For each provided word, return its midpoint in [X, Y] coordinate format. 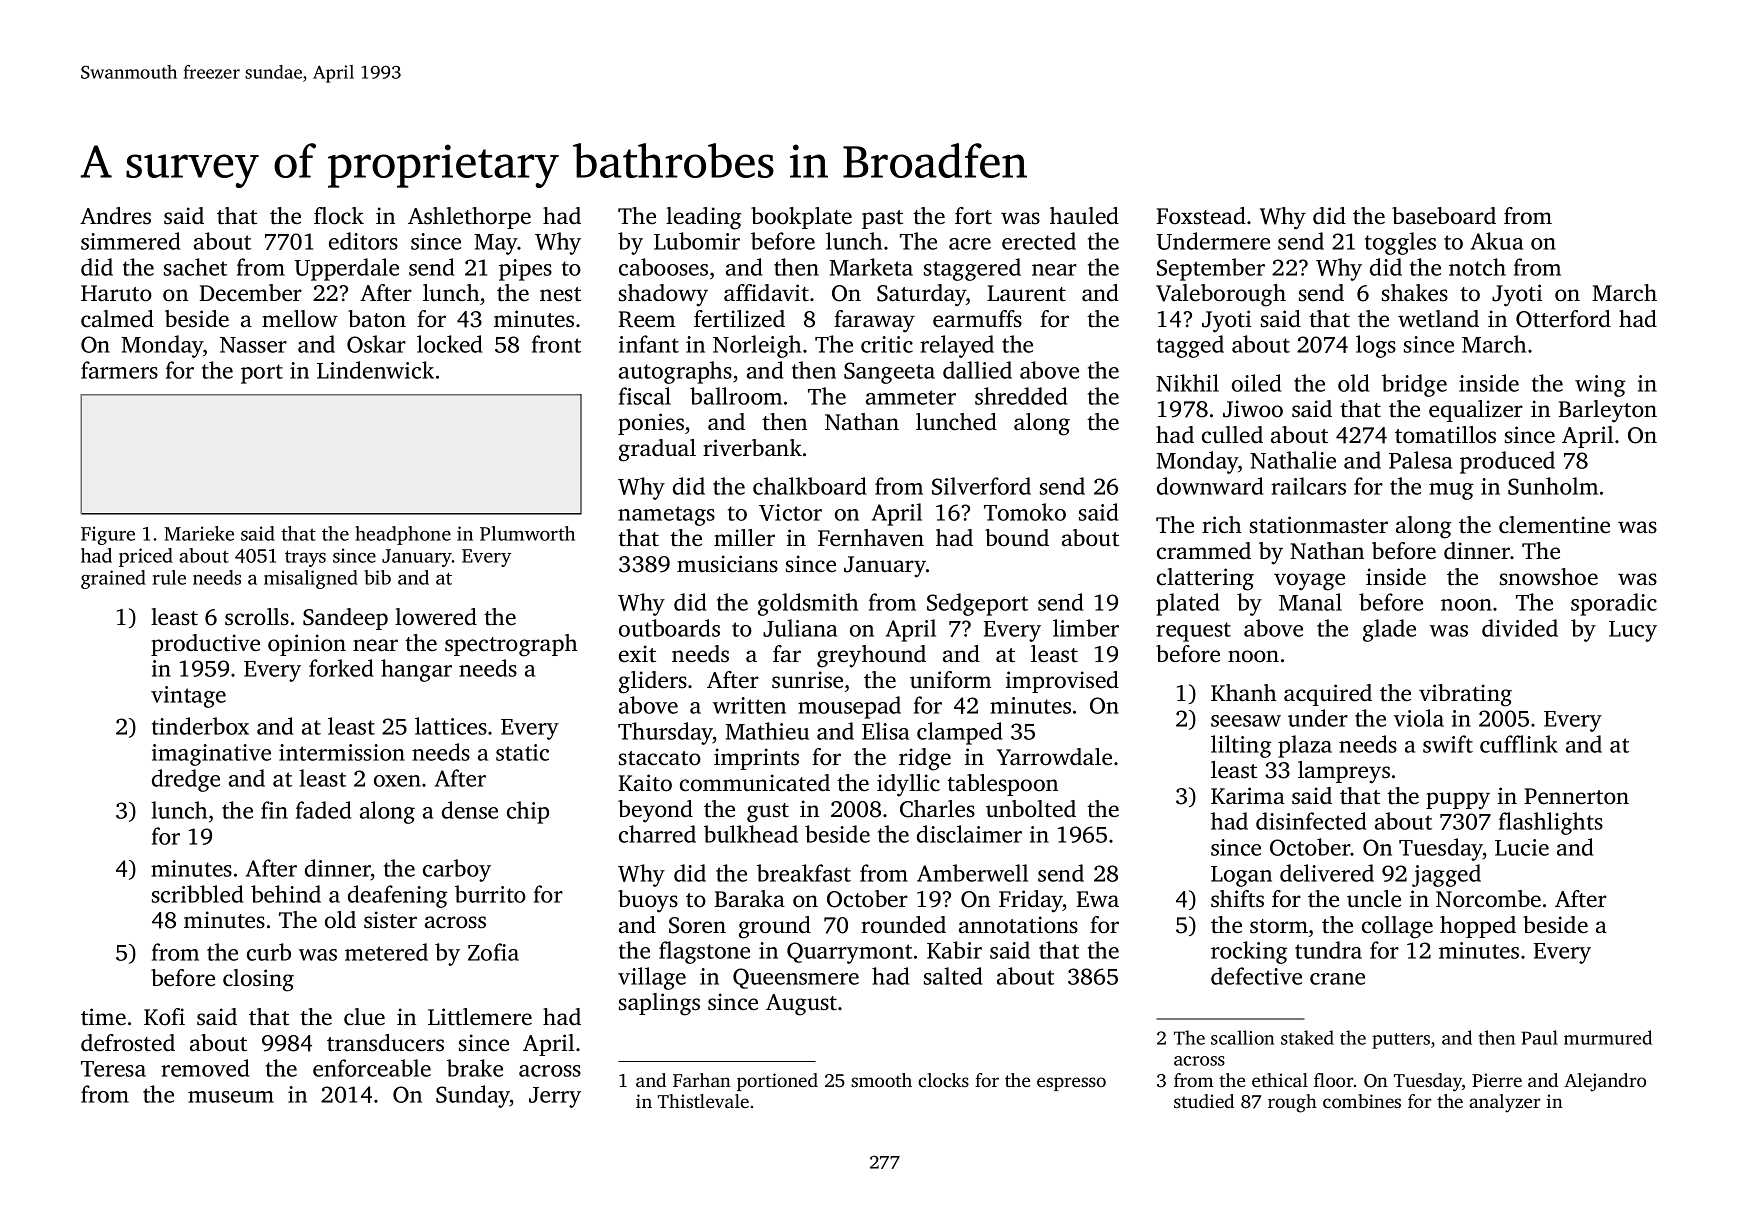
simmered [130, 241]
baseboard [1444, 216]
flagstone [704, 952]
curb [269, 952]
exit [637, 654]
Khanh [1244, 693]
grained [113, 579]
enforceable [372, 1068]
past [882, 219]
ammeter [911, 397]
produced [1507, 462]
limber [1086, 628]
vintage [188, 697]
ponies [651, 424]
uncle [1374, 899]
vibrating [1465, 695]
